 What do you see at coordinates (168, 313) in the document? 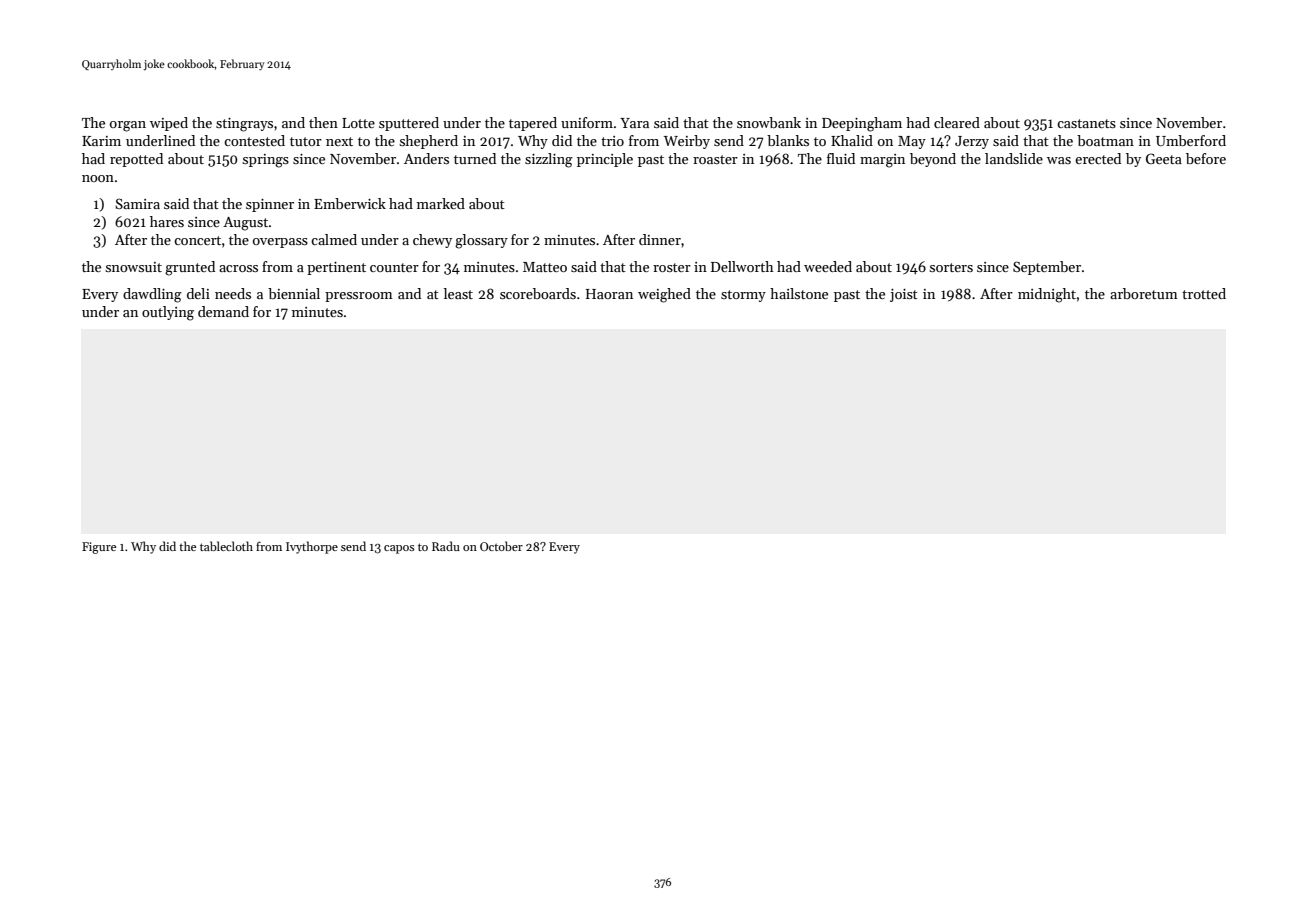
I see `outlying` at bounding box center [168, 313].
